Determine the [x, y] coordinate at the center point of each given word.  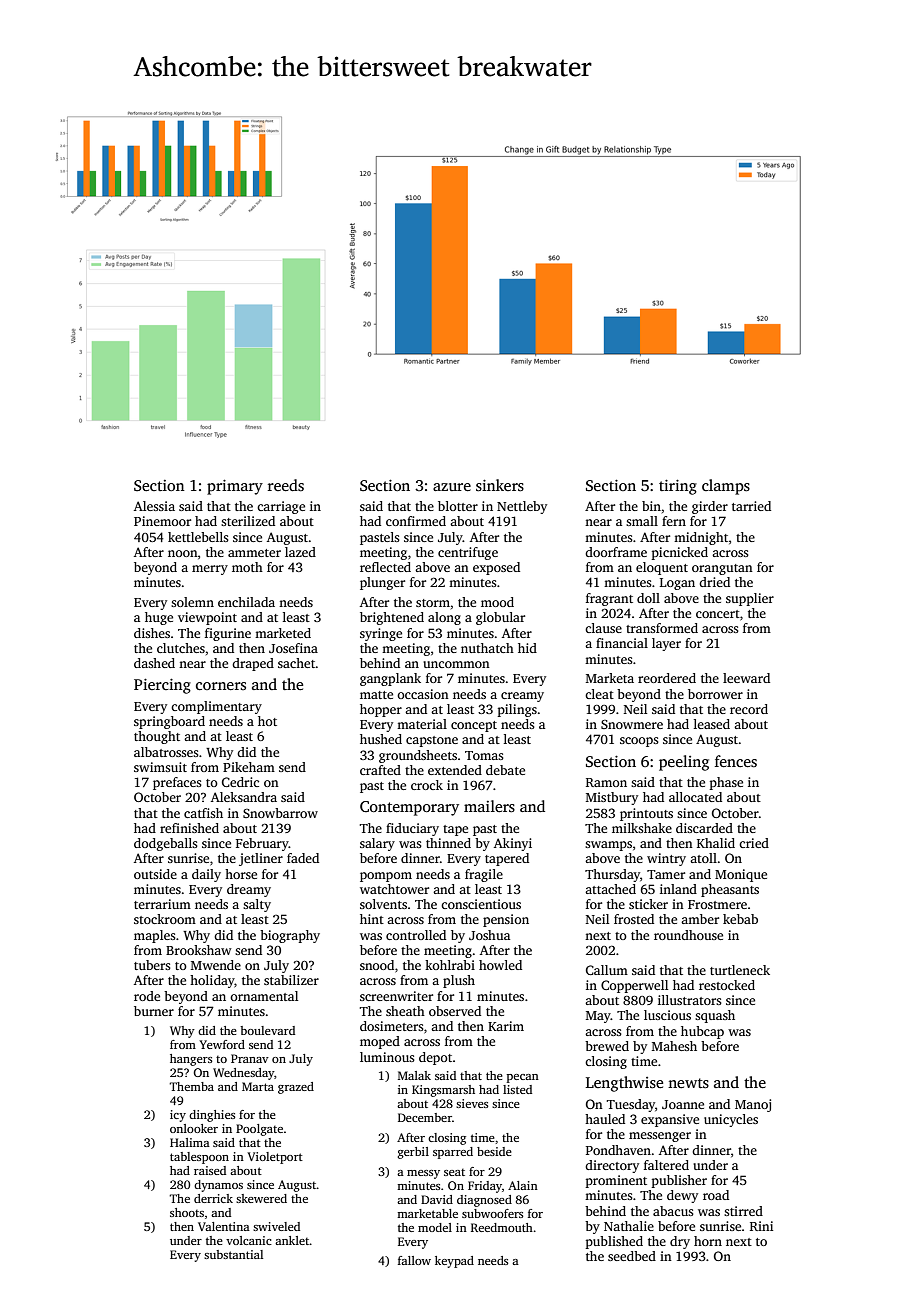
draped [253, 664]
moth [247, 567]
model [435, 1227]
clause [603, 628]
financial [622, 643]
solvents [383, 904]
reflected [385, 567]
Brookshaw [199, 950]
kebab [740, 919]
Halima [190, 1142]
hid [527, 648]
